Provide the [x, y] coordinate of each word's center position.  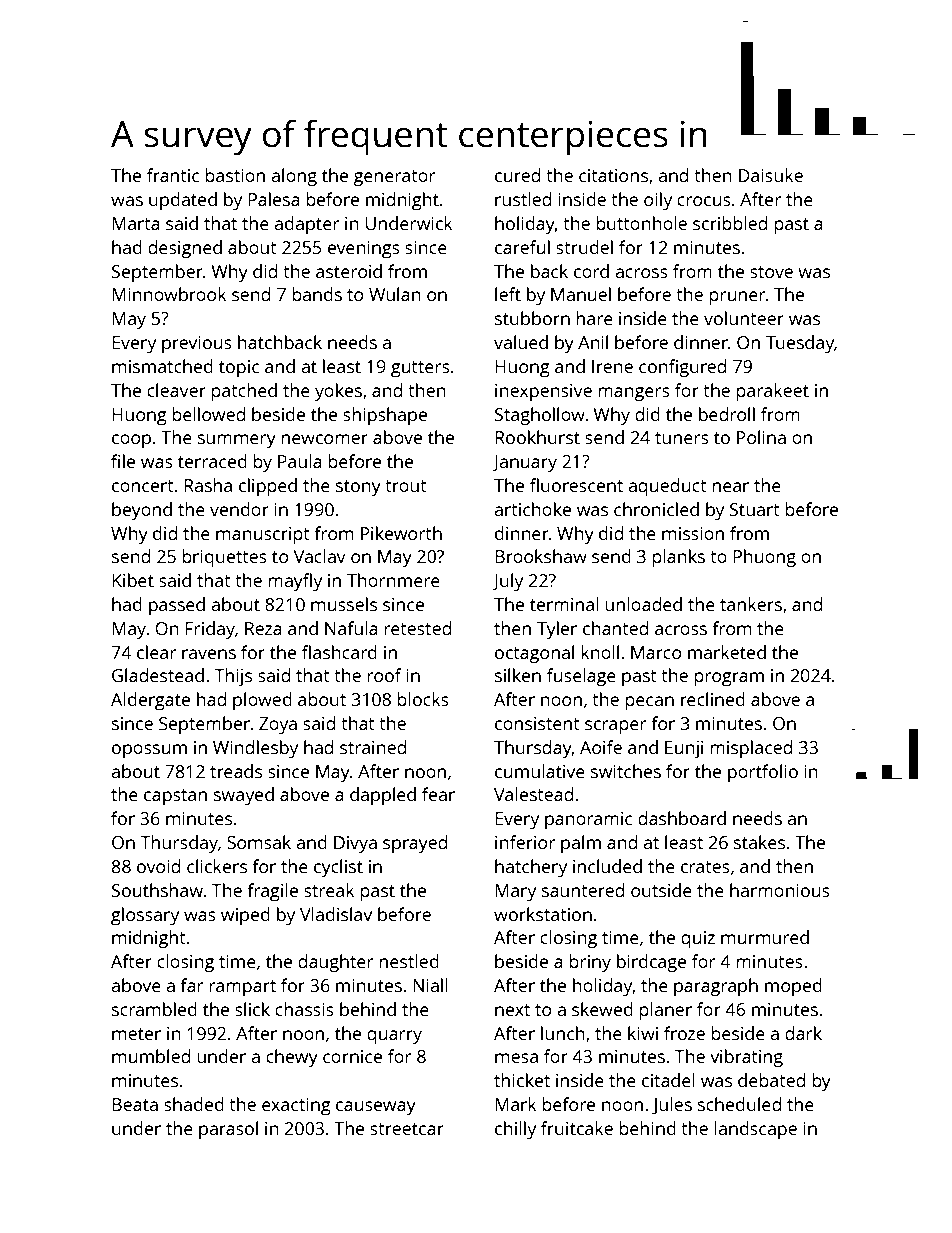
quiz [698, 939]
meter [136, 1034]
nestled [409, 961]
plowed [262, 701]
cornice [352, 1056]
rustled [523, 199]
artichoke [533, 509]
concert [143, 486]
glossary [145, 916]
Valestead [533, 794]
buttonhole [642, 223]
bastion [235, 175]
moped [793, 987]
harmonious [780, 890]
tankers [751, 604]
